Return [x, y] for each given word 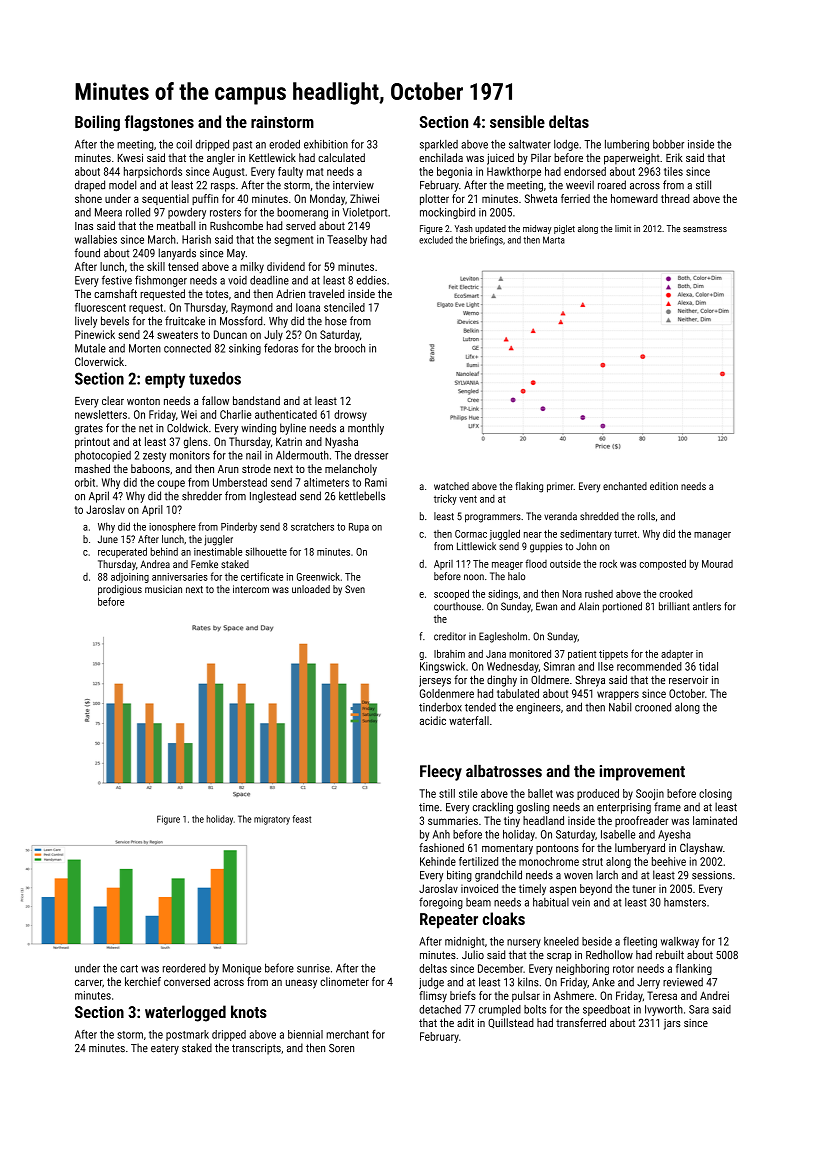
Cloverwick [99, 361]
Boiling [97, 123]
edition [664, 486]
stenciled [344, 307]
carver [88, 982]
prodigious [120, 590]
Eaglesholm [503, 637]
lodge [566, 145]
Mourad [717, 564]
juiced [500, 159]
